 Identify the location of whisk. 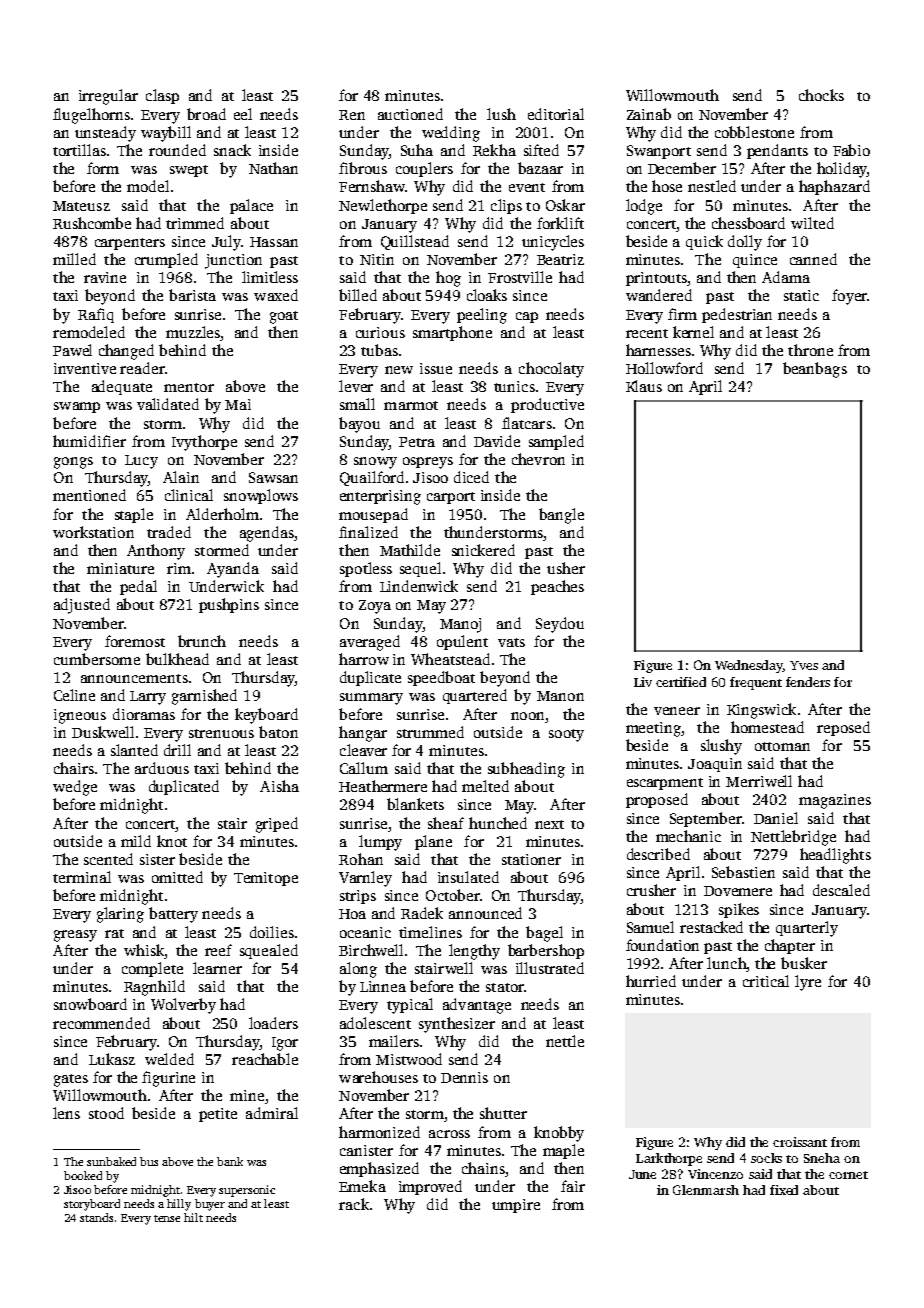
(144, 950).
